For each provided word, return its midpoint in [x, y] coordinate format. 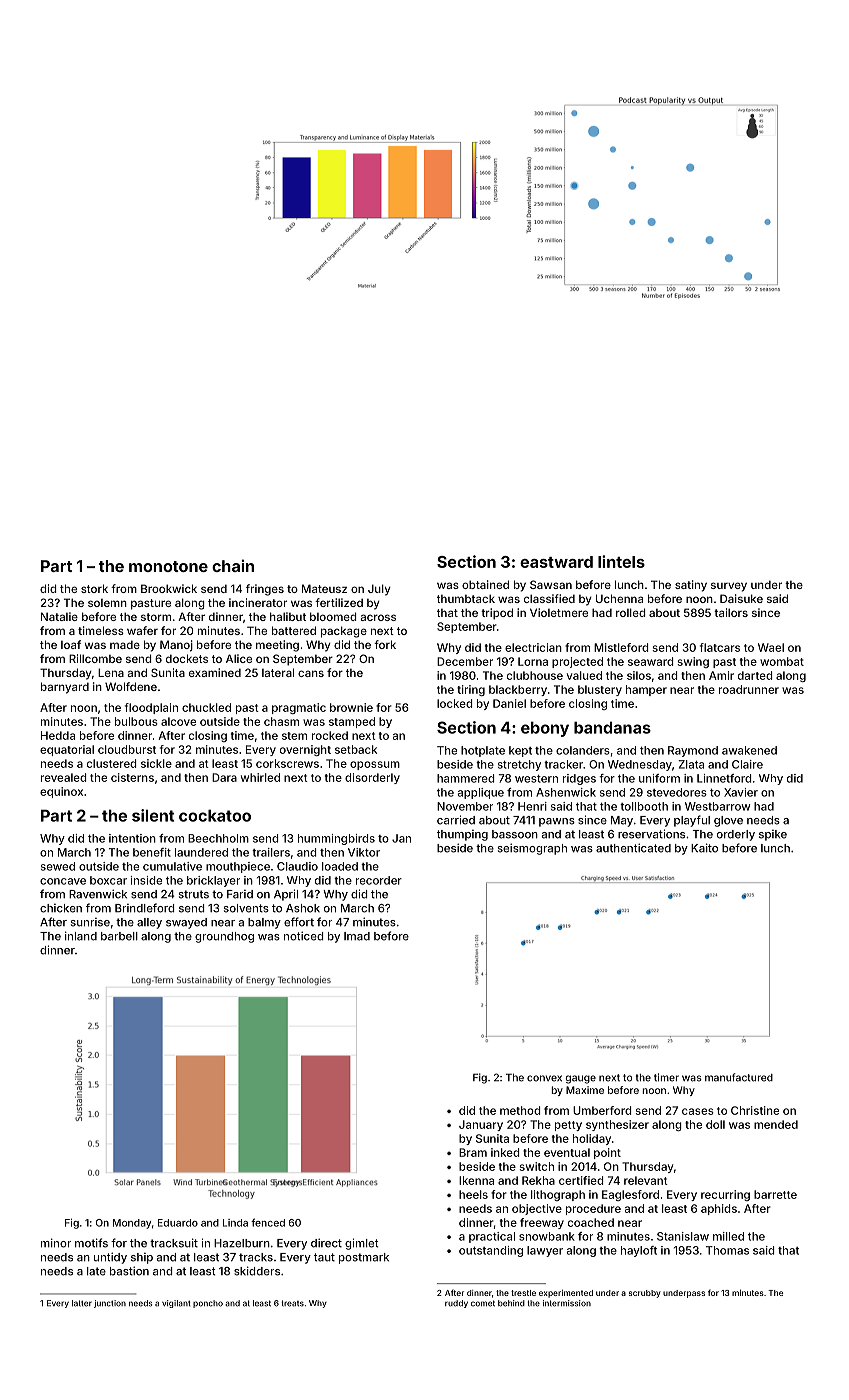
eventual [567, 1152]
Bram [473, 1152]
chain [233, 565]
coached [591, 1222]
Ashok [303, 908]
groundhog [224, 937]
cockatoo [215, 815]
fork [385, 644]
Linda [235, 1223]
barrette [775, 1194]
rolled [631, 612]
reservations [651, 834]
